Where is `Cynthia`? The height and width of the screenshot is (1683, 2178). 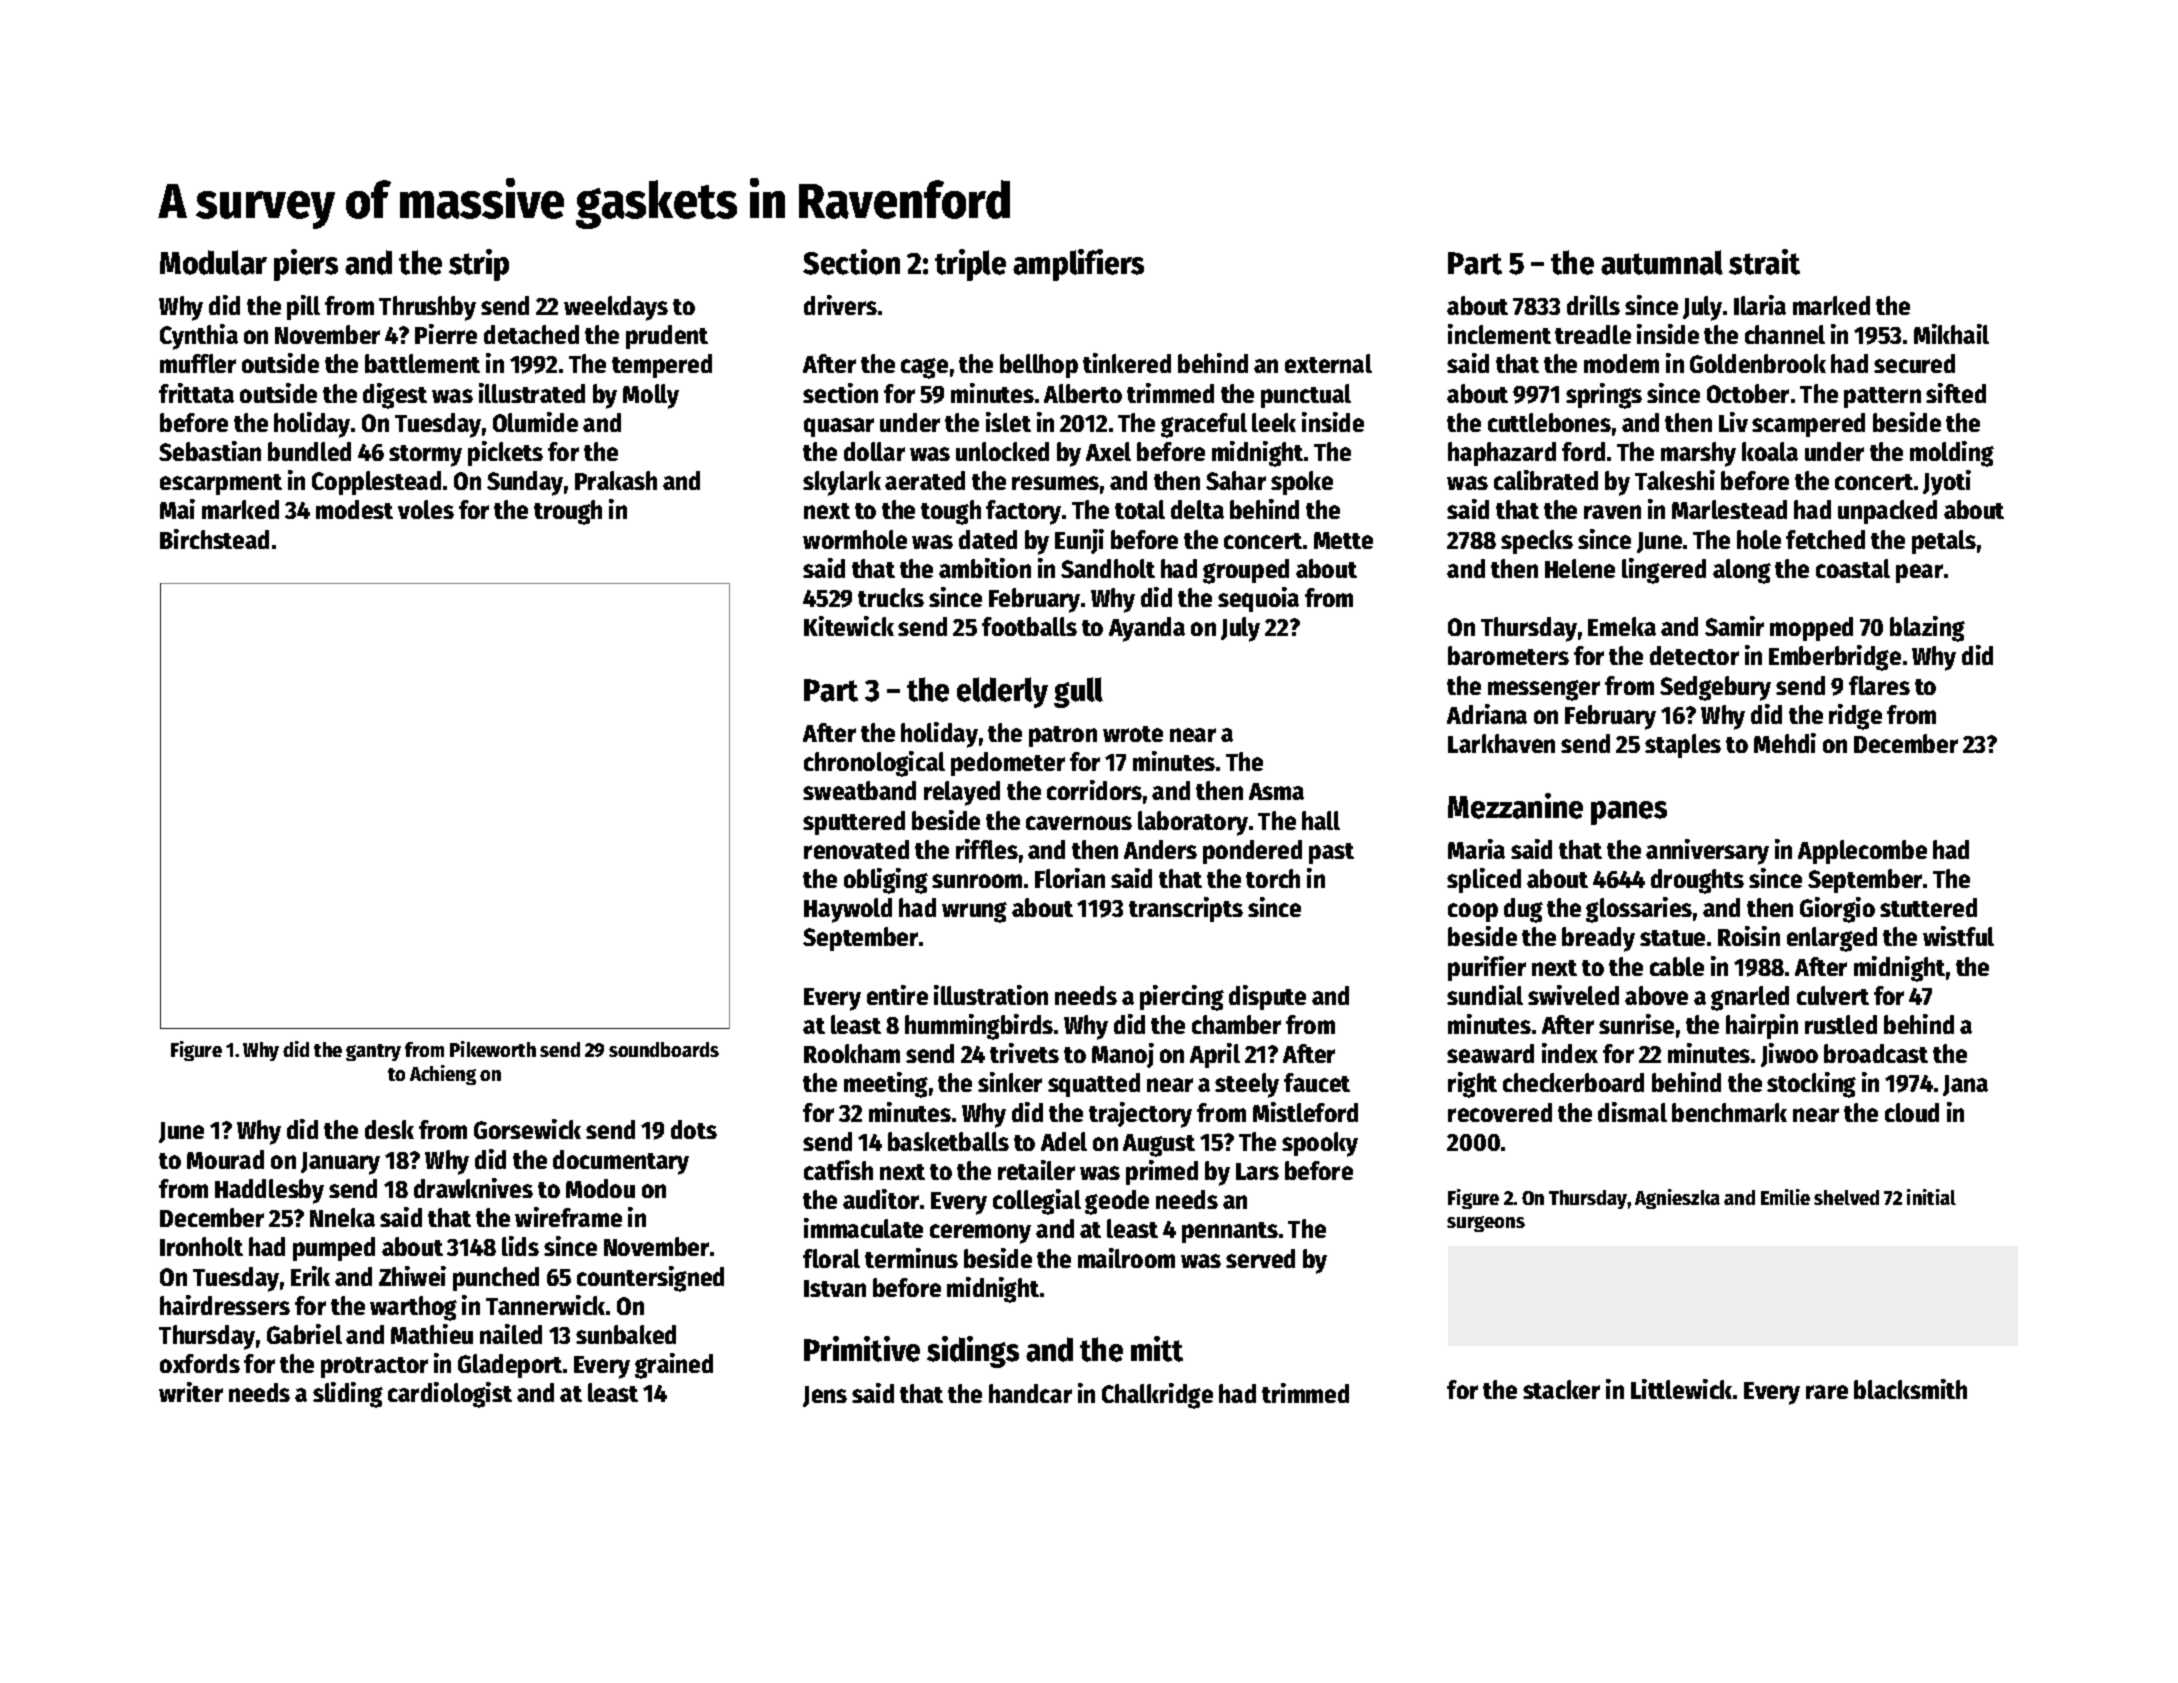
Cynthia is located at coordinates (199, 337).
